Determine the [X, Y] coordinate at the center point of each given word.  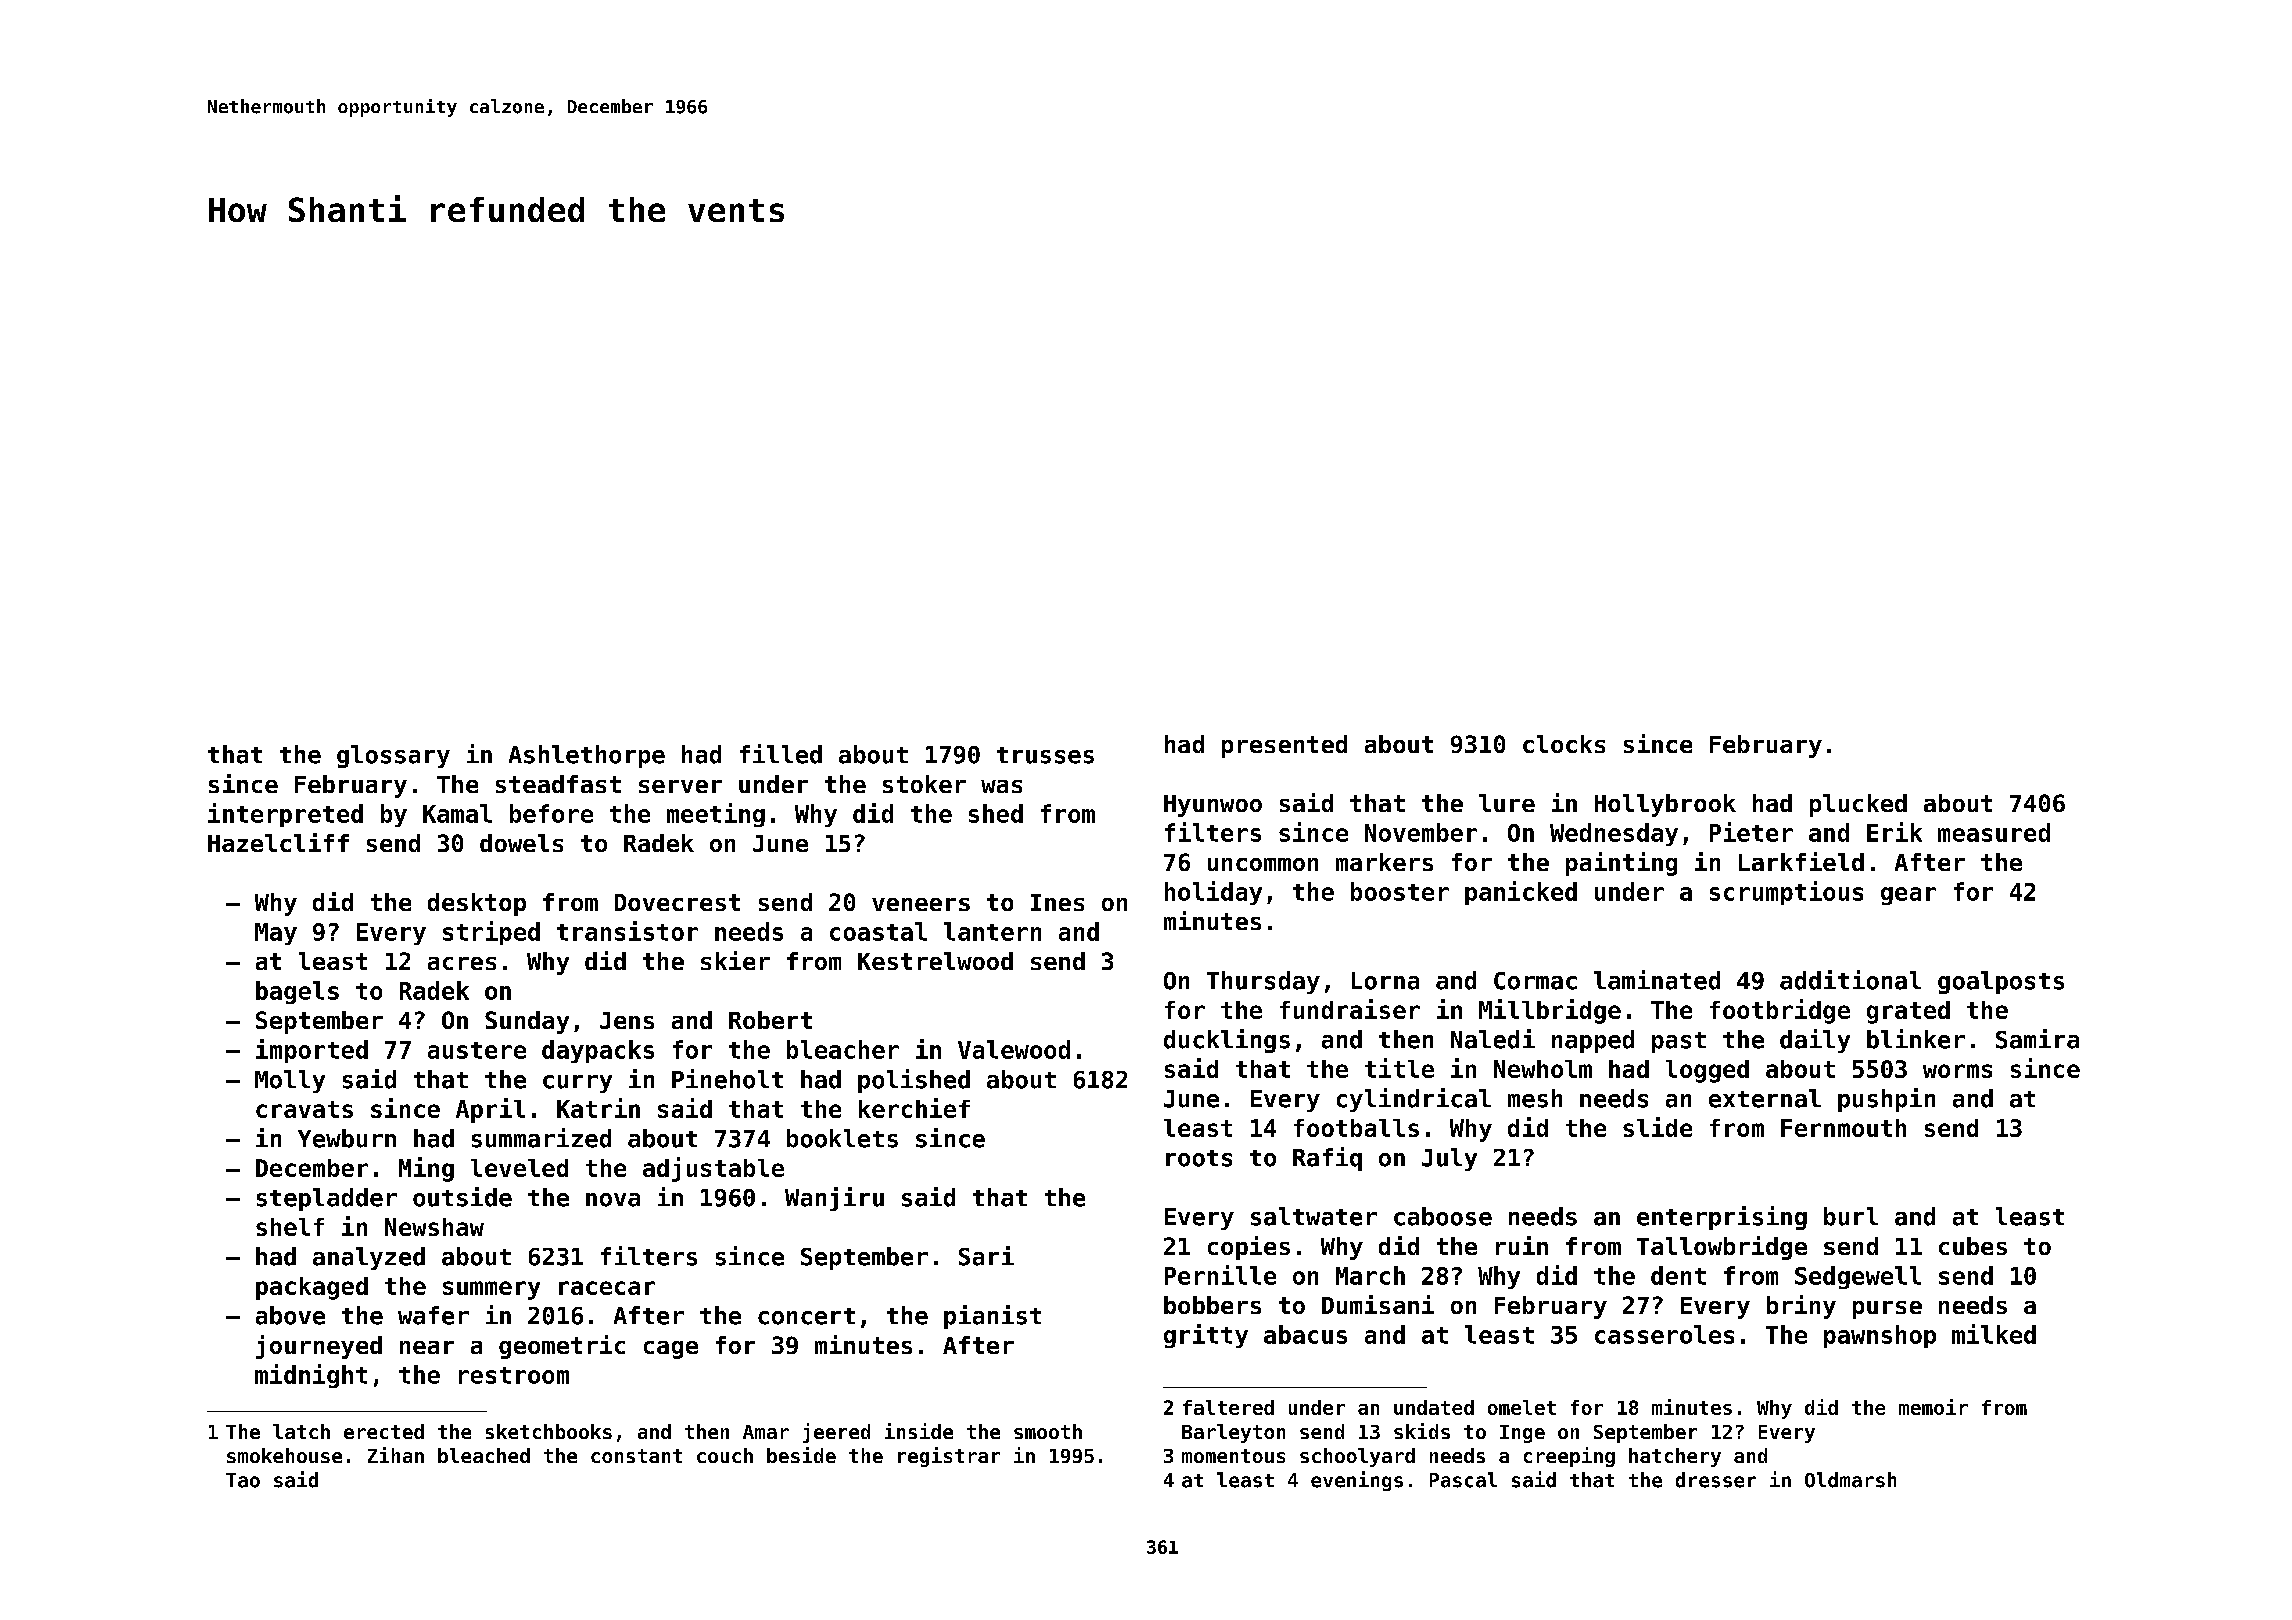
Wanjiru [834, 1199]
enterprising [1722, 1218]
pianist [992, 1317]
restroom [514, 1375]
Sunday [527, 1022]
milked [1994, 1334]
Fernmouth [1843, 1128]
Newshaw [434, 1227]
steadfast [558, 784]
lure [1507, 803]
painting [1621, 864]
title [1399, 1068]
